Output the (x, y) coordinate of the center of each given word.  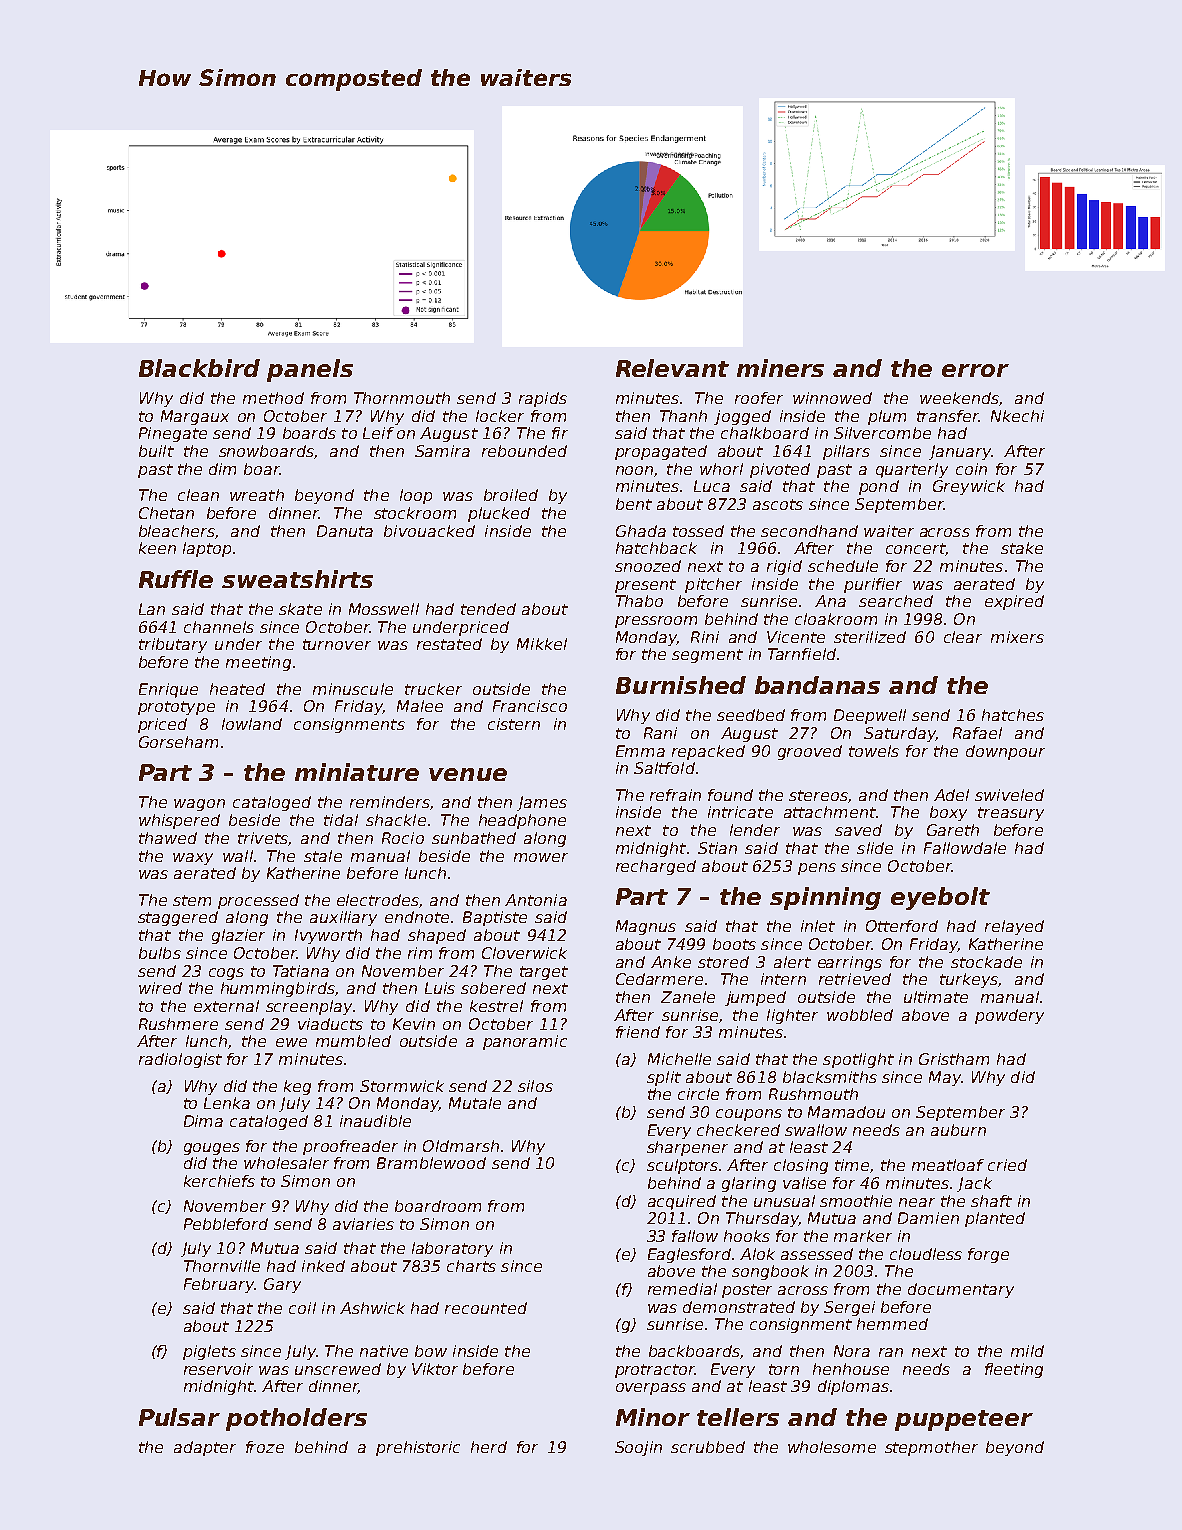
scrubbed (708, 1447)
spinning (825, 898)
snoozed (648, 566)
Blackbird (199, 368)
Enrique (168, 690)
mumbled (353, 1041)
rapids (543, 399)
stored (723, 962)
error (975, 370)
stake (1022, 548)
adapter (205, 1448)
